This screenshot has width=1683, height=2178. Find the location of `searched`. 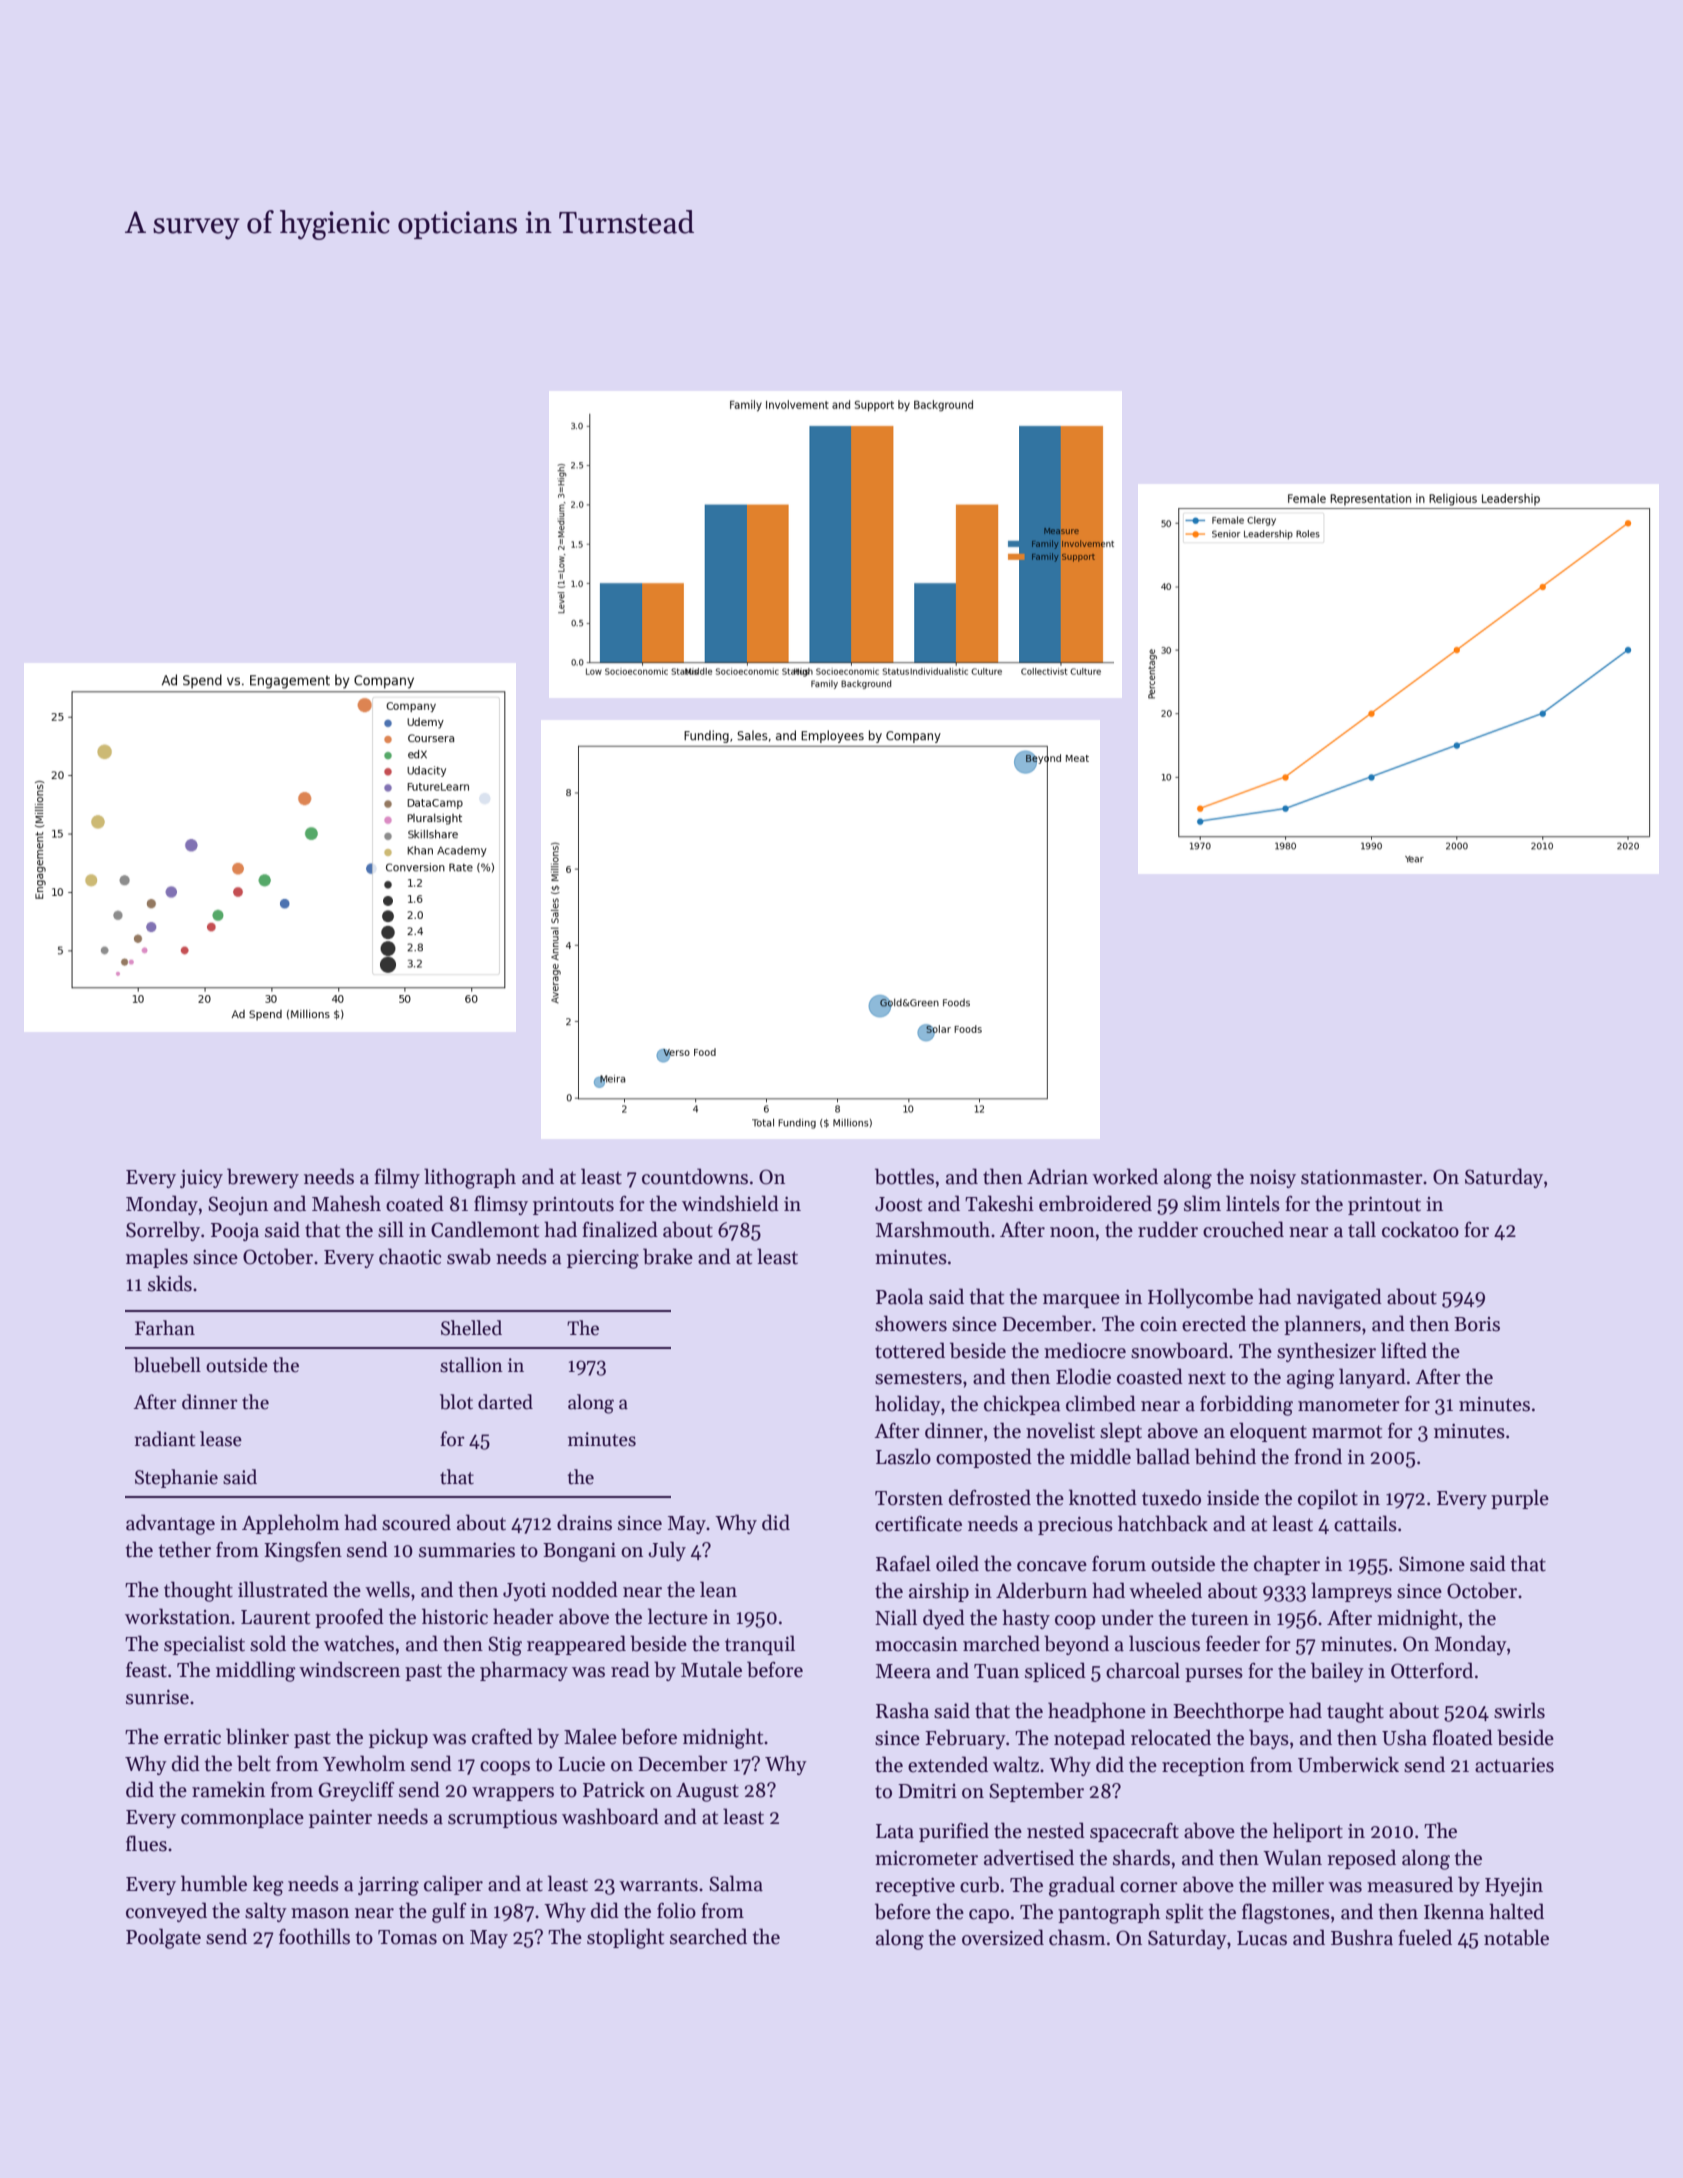

searched is located at coordinates (708, 1936).
